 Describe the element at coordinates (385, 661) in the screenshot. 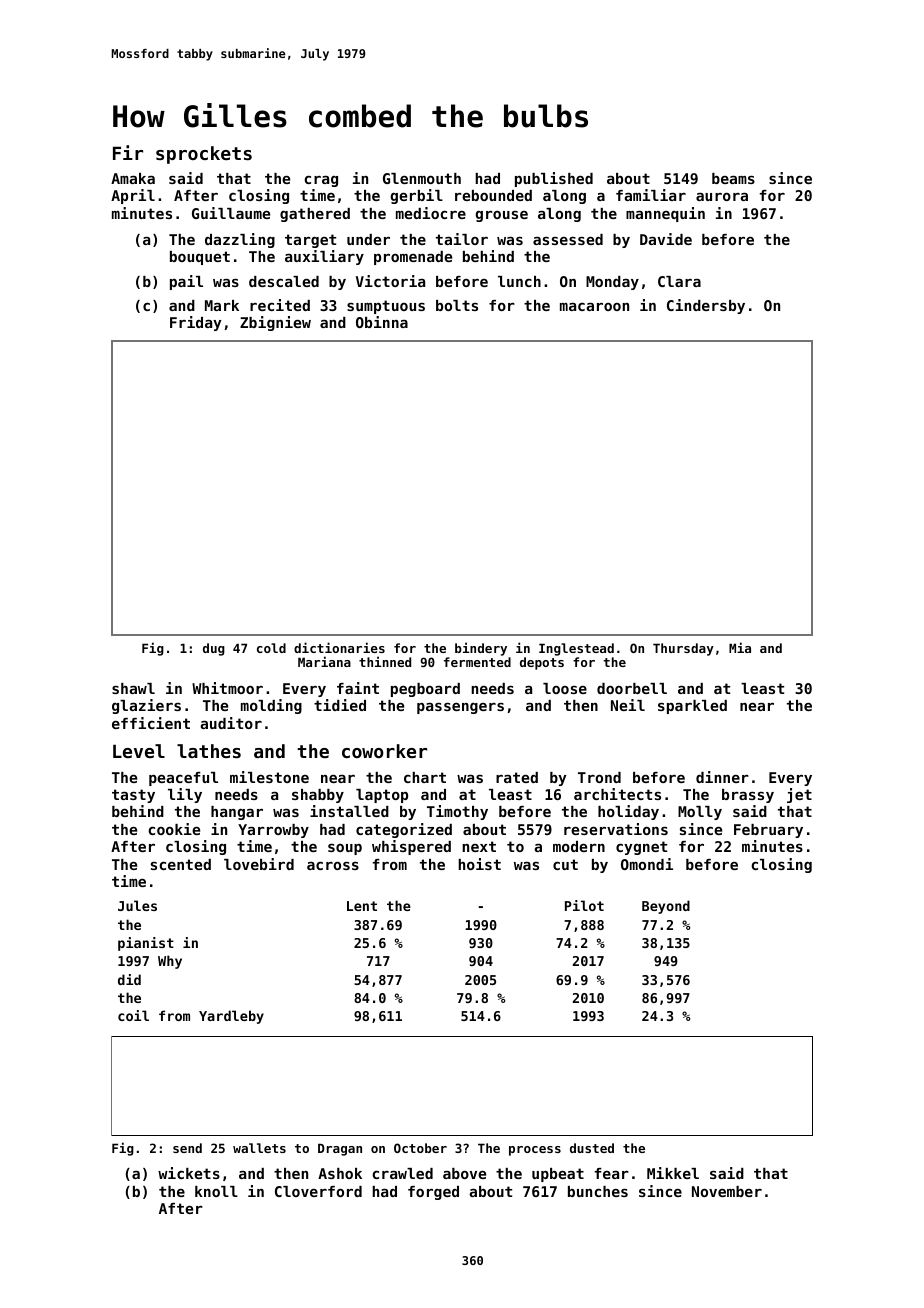

I see `thinned` at that location.
